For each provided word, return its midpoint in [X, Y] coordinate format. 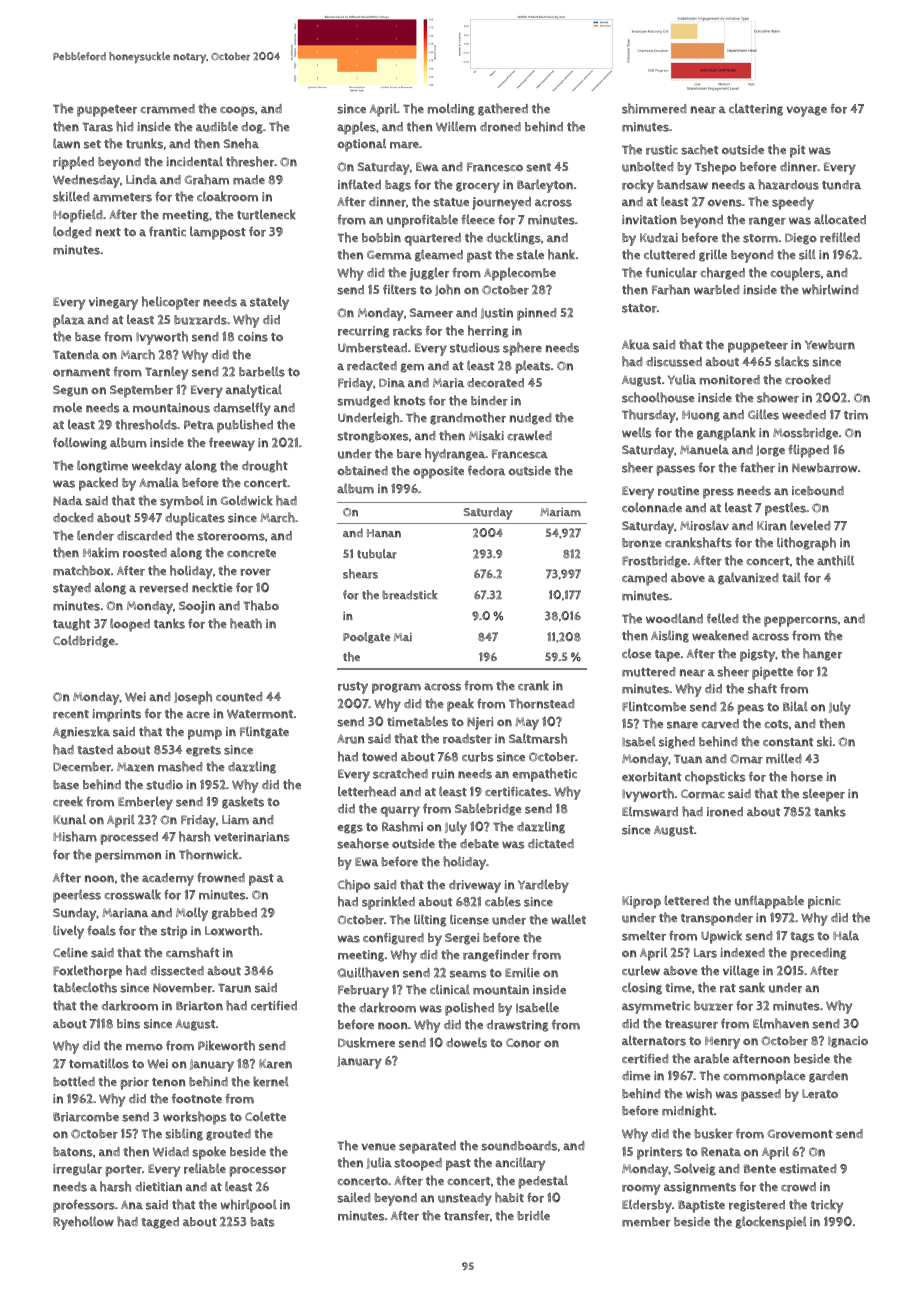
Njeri [480, 723]
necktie [212, 587]
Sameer [431, 313]
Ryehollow [83, 1223]
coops [237, 111]
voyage [806, 111]
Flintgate [264, 732]
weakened [720, 635]
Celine [70, 952]
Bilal [795, 706]
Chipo [353, 886]
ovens [725, 203]
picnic [824, 902]
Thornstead [542, 703]
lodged [72, 232]
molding [451, 109]
